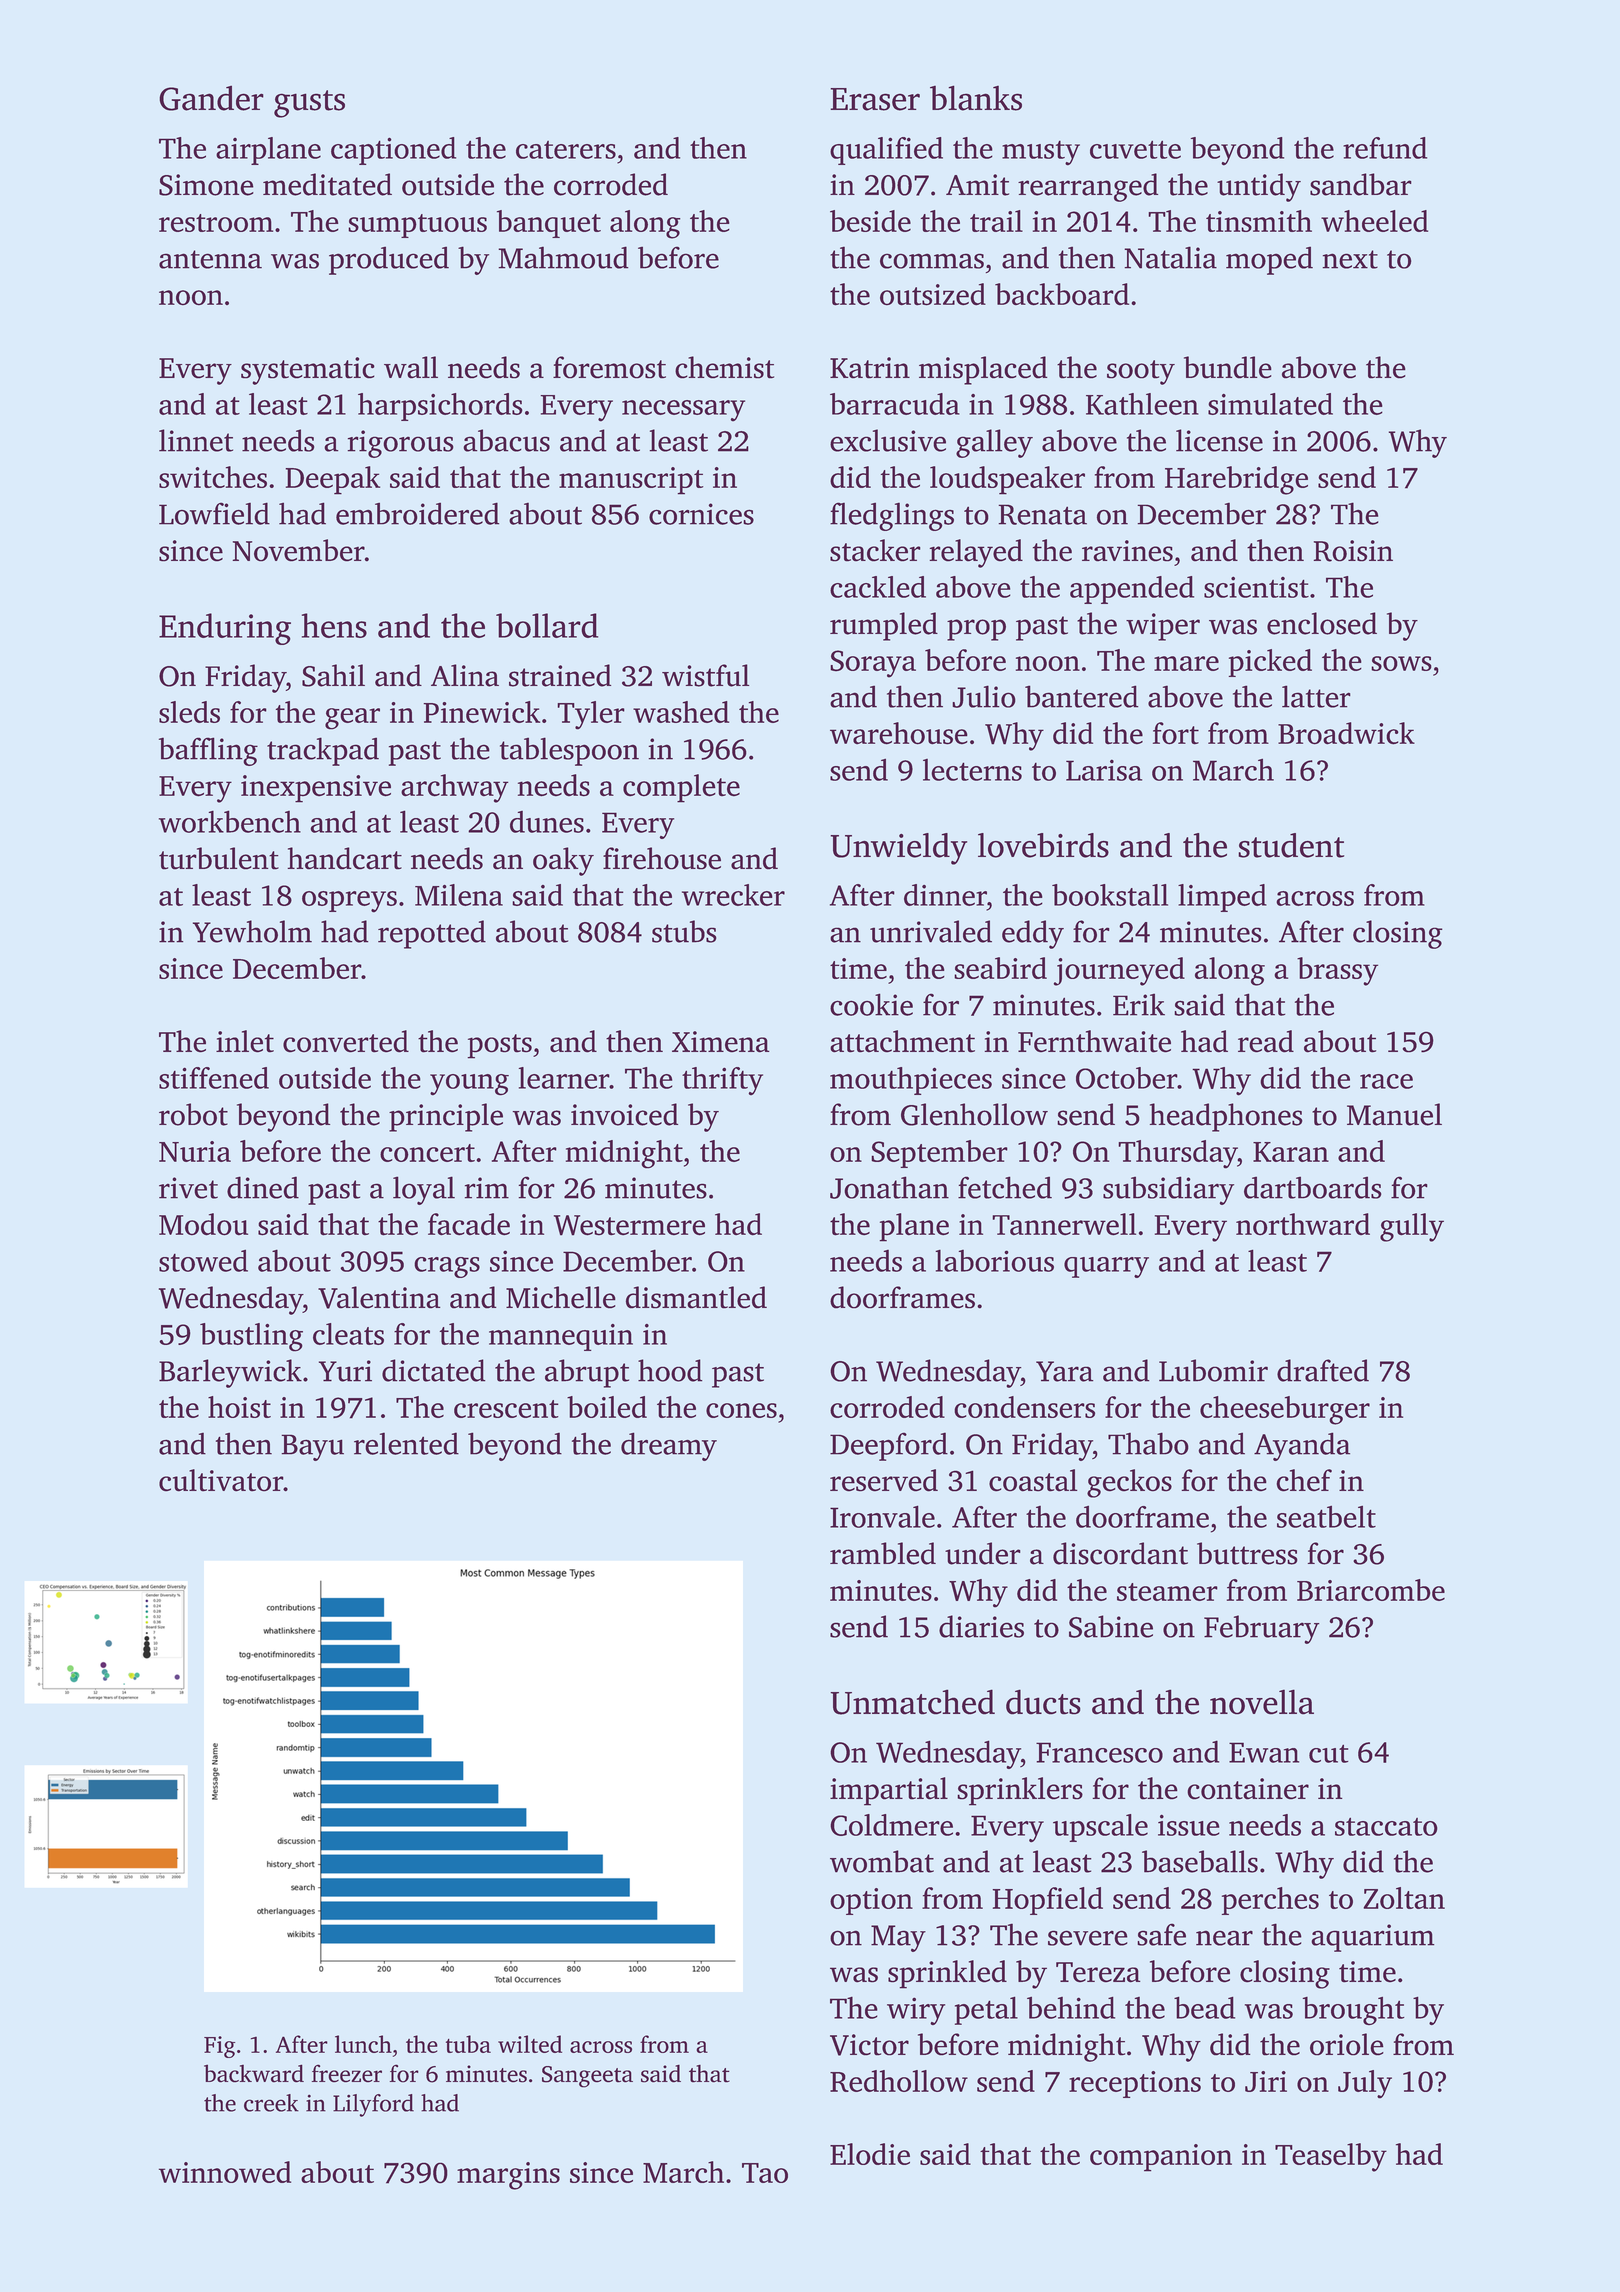  I want to click on sleds, so click(189, 712).
